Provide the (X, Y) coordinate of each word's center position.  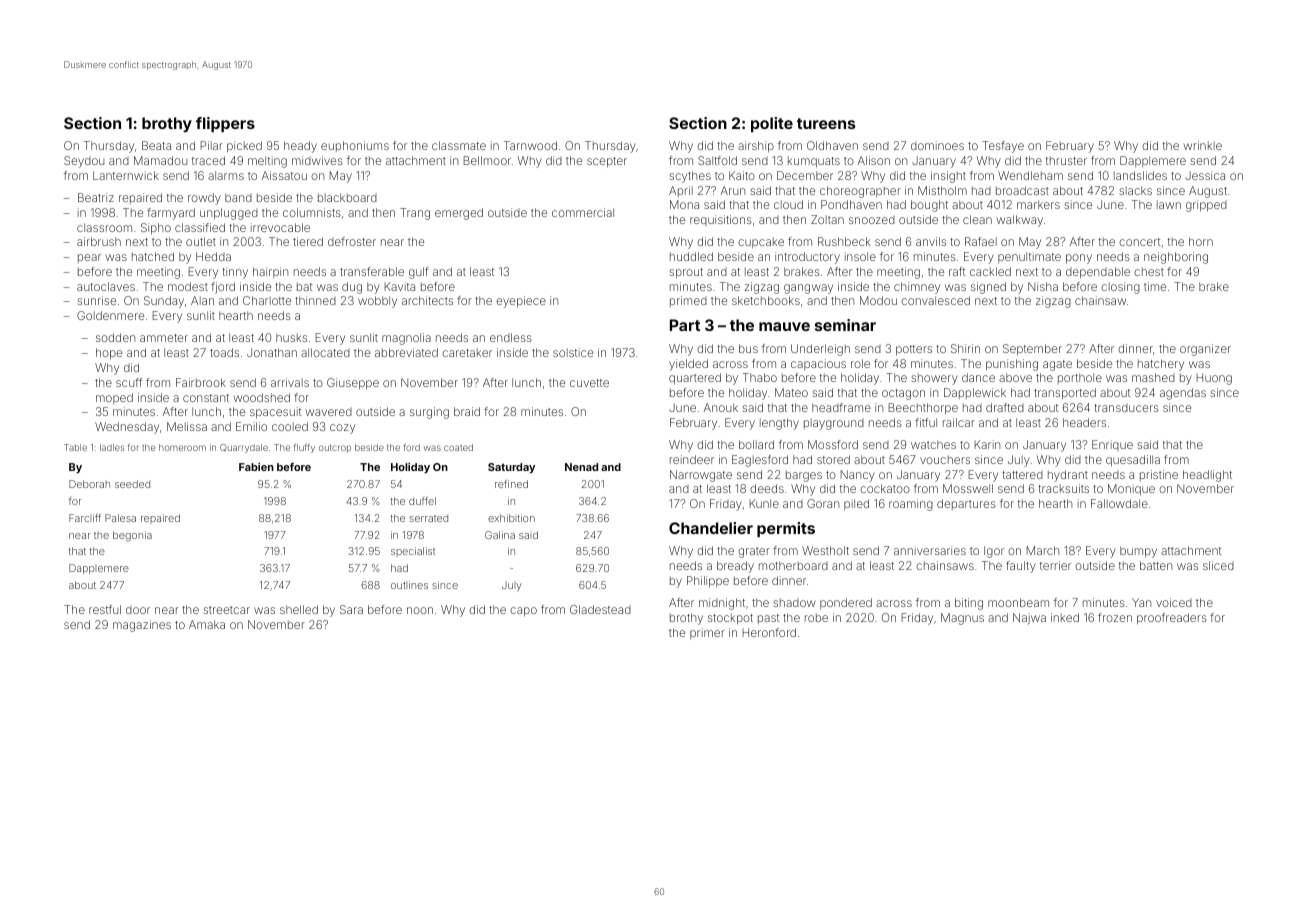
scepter (607, 162)
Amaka (207, 624)
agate (1057, 365)
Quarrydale (244, 448)
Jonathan (272, 352)
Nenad (581, 467)
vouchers (945, 459)
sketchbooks (766, 300)
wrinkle (1203, 145)
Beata (156, 145)
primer (707, 633)
